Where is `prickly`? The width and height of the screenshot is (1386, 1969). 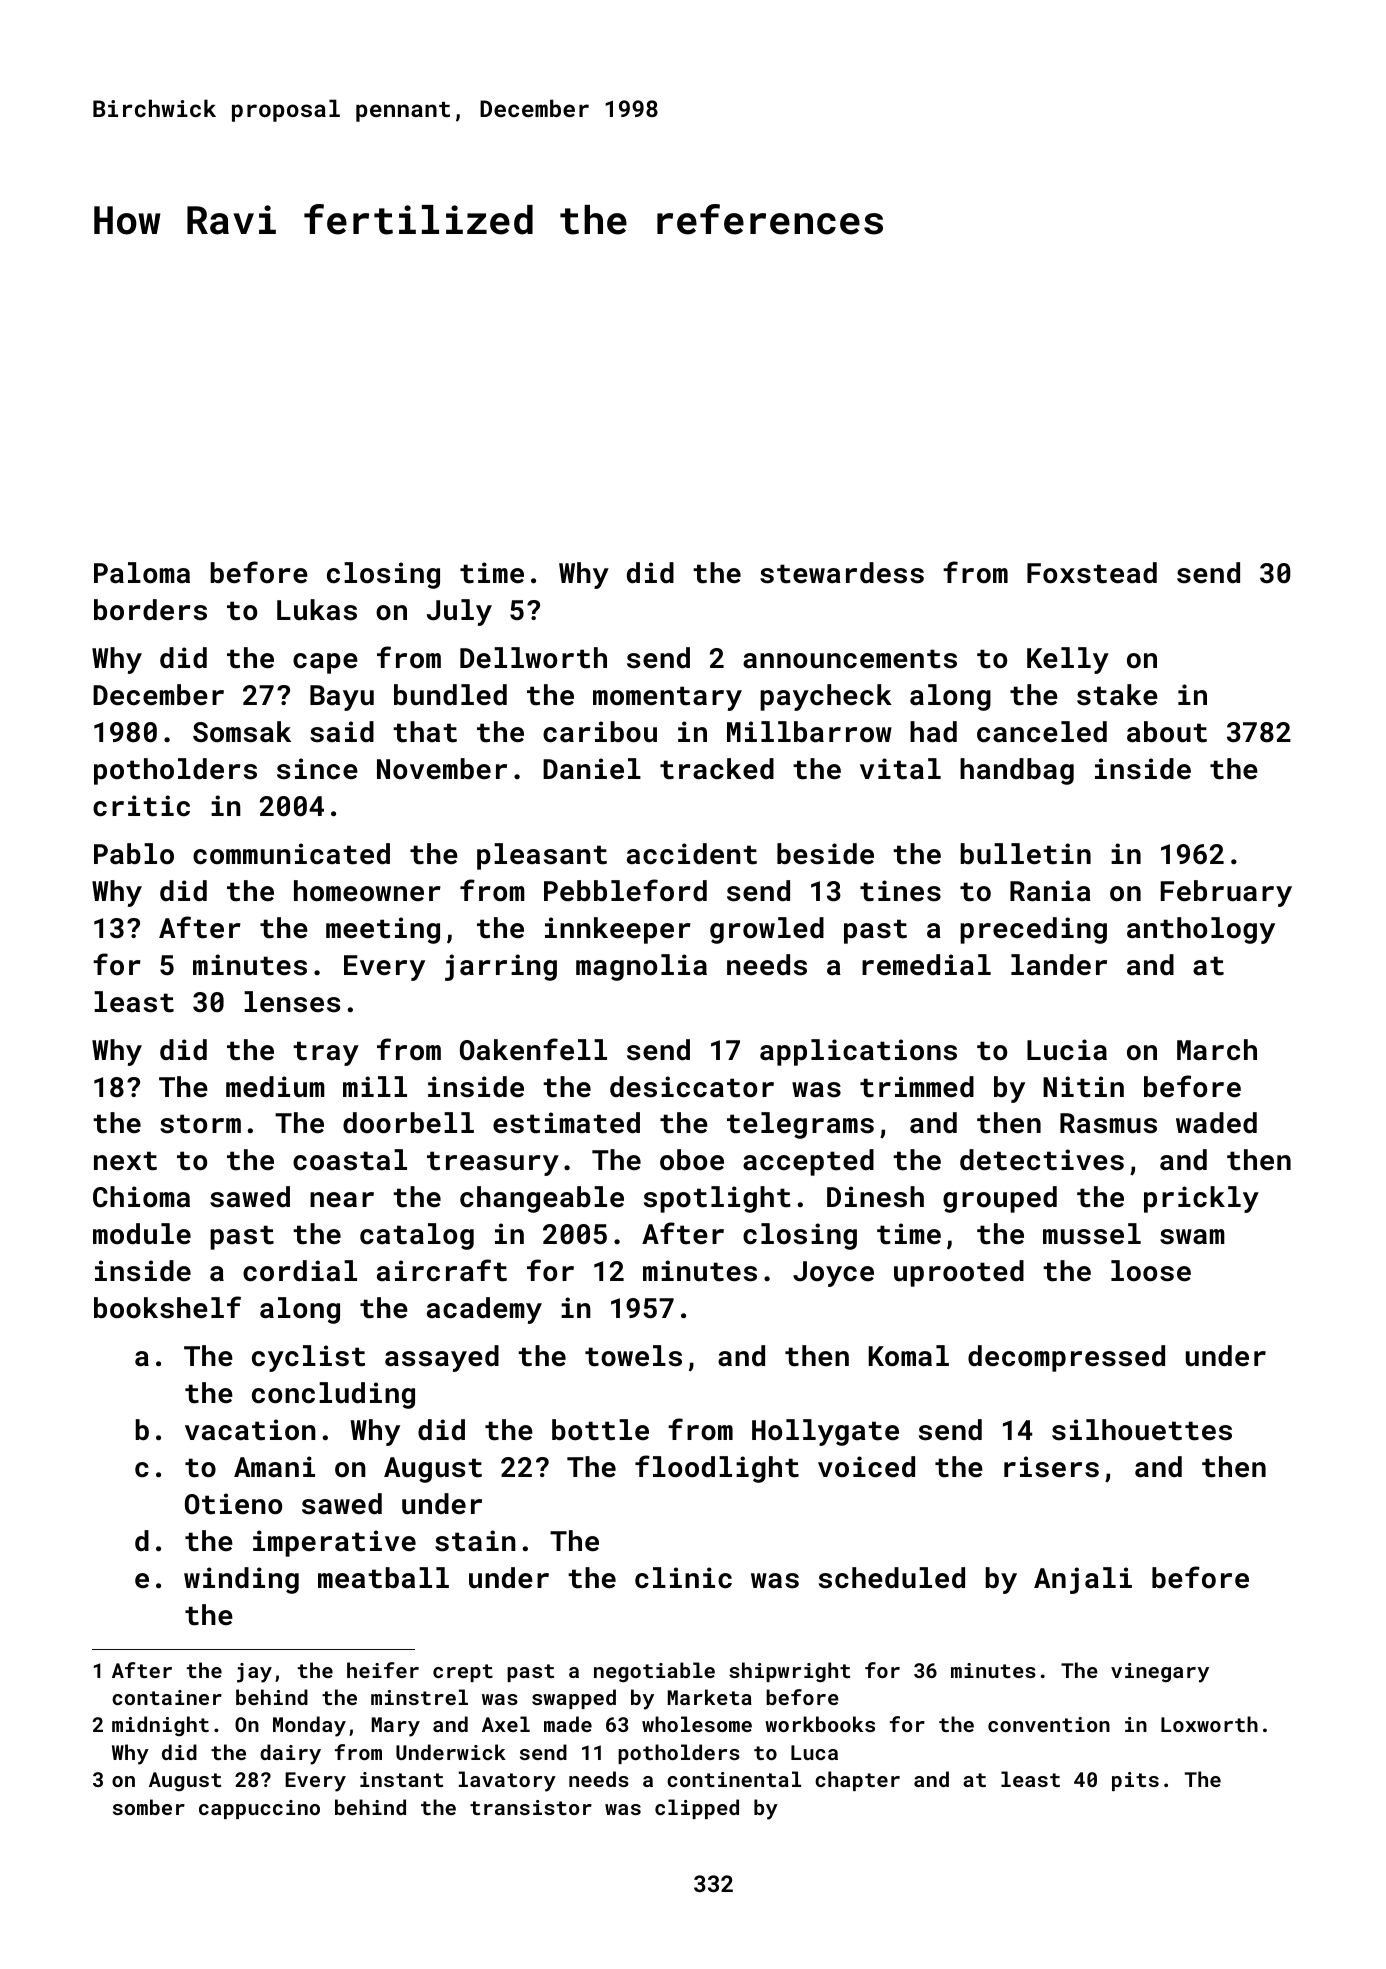
prickly is located at coordinates (1201, 1199).
